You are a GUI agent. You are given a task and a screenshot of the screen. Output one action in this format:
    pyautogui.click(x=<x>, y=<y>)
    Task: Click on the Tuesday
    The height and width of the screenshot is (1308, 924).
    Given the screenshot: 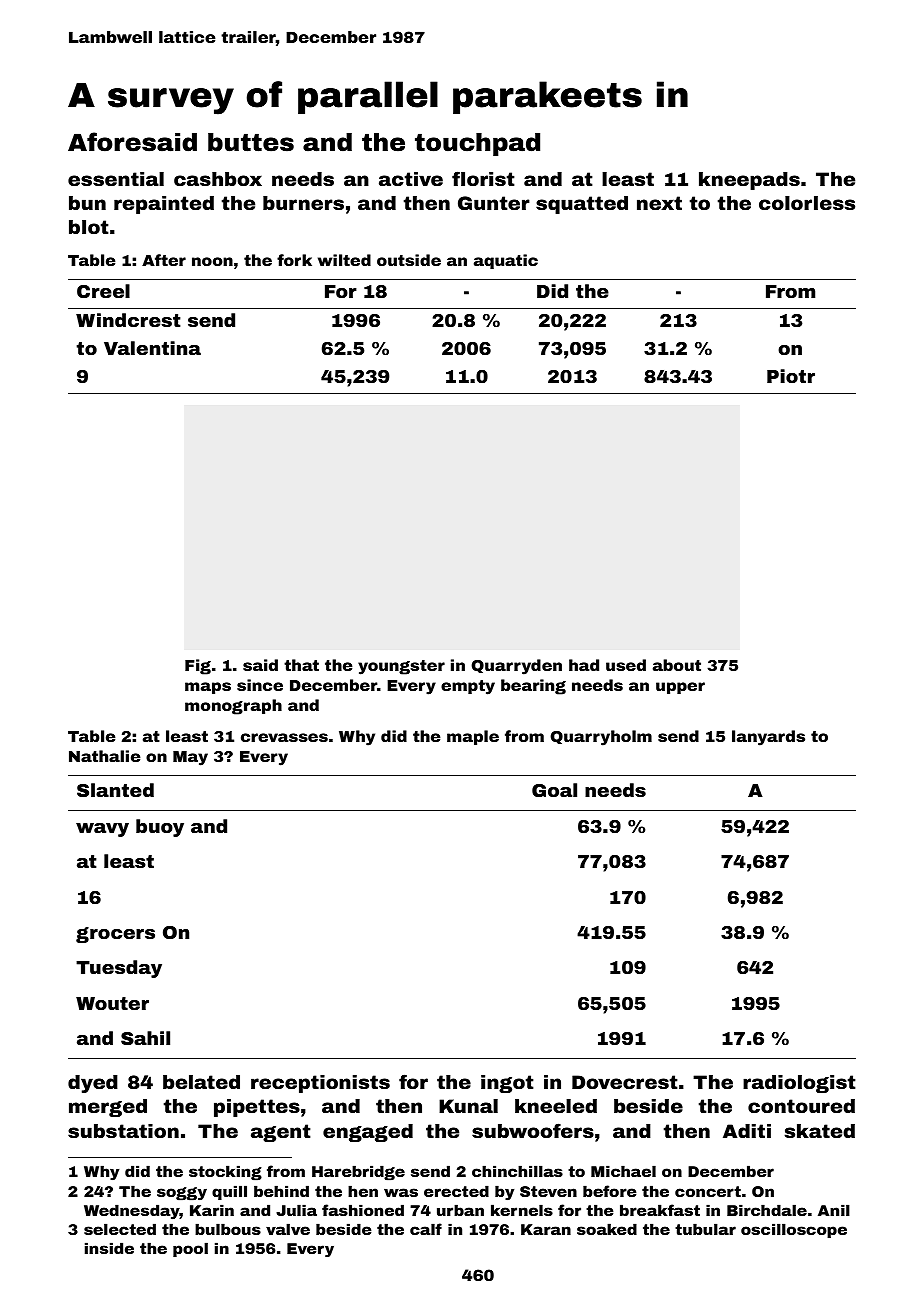 What is the action you would take?
    pyautogui.click(x=119, y=969)
